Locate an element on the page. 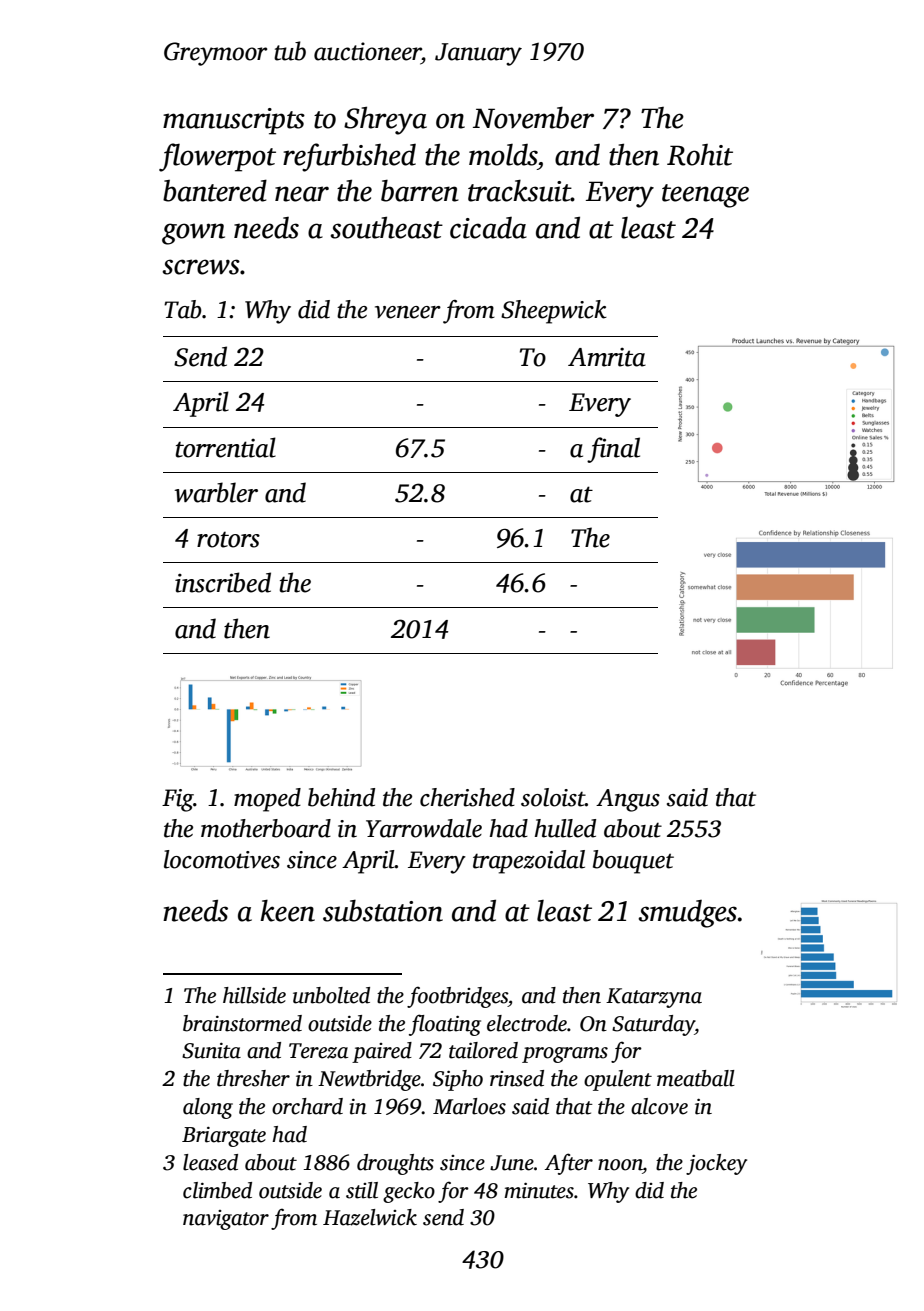 The height and width of the page is (1311, 924). navigator is located at coordinates (226, 1220).
